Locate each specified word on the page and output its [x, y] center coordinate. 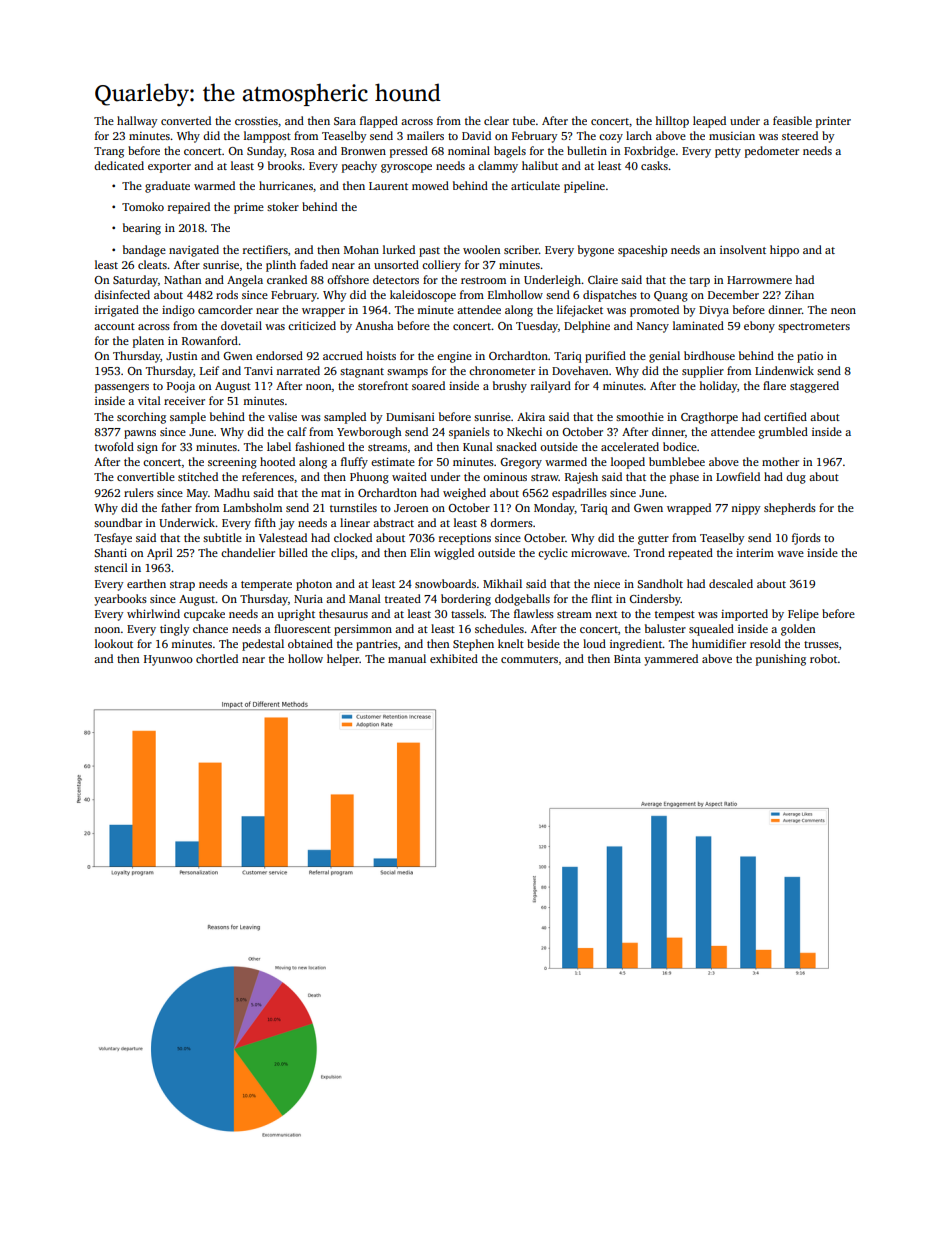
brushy [510, 387]
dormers [511, 522]
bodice [680, 446]
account [114, 326]
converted [186, 120]
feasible [792, 120]
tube [524, 120]
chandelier [248, 552]
